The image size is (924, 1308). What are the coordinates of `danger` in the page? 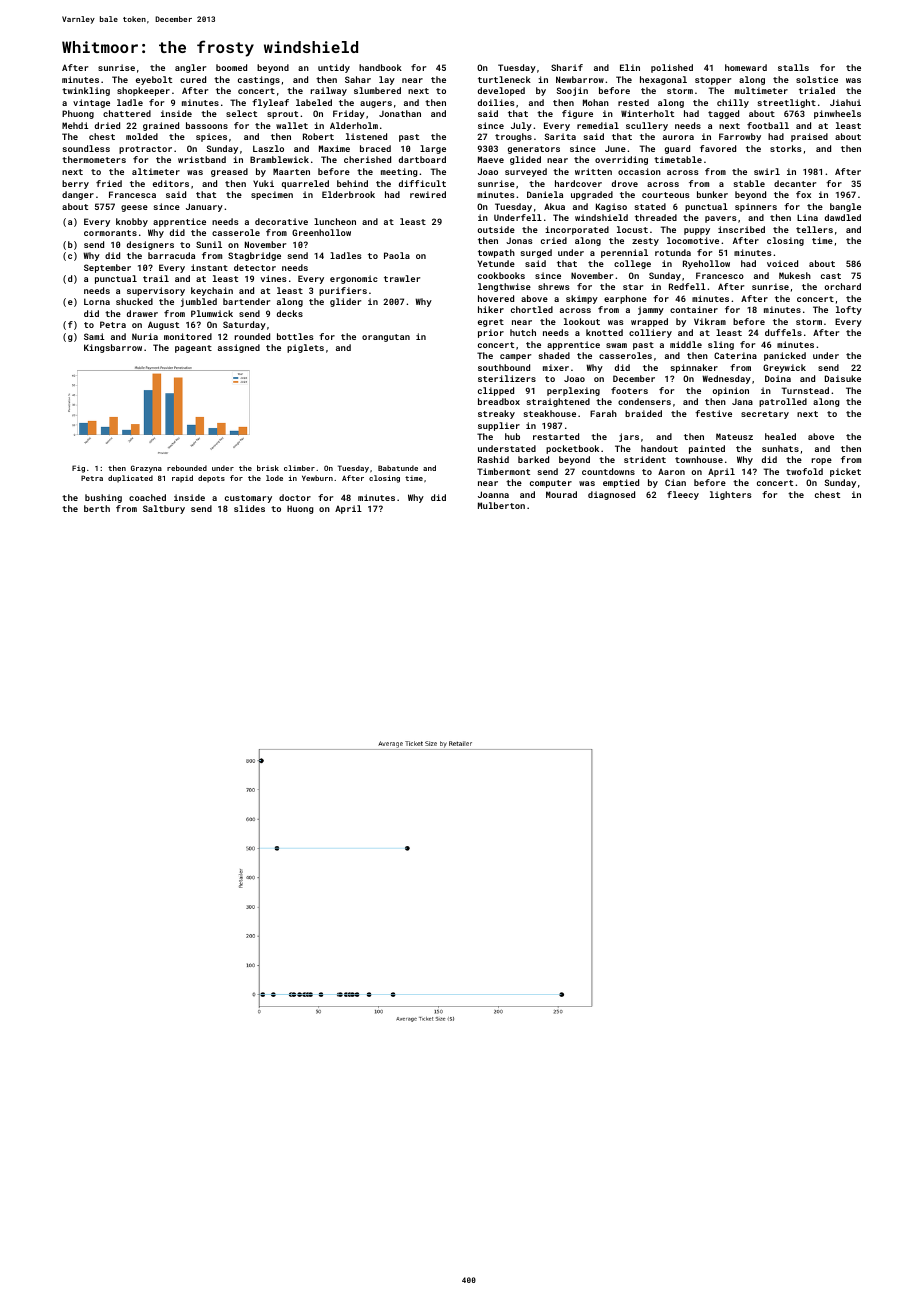 It's located at (78, 195).
